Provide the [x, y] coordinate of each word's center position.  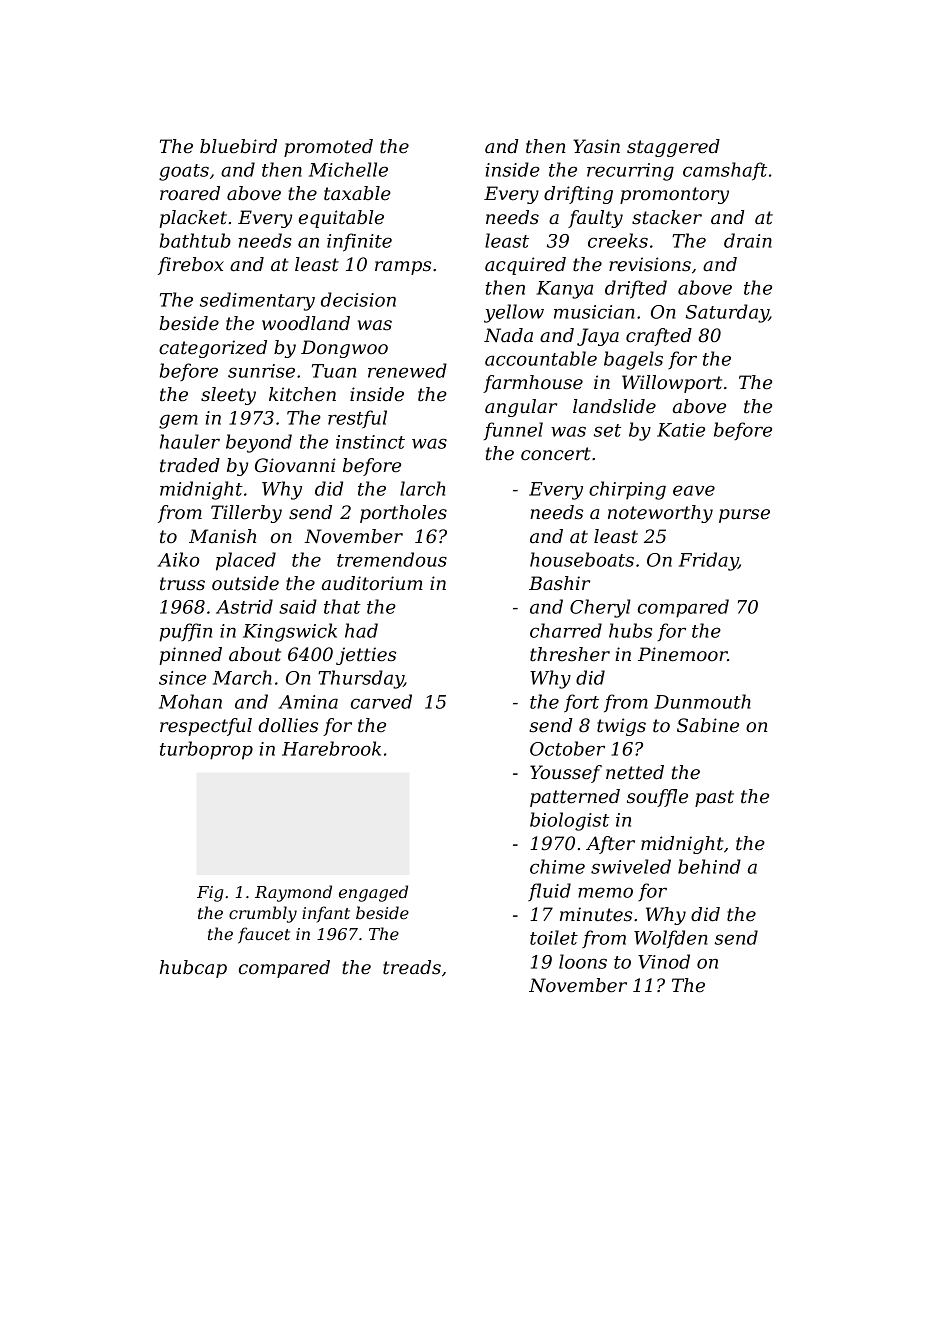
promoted [328, 148]
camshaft [725, 171]
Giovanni [295, 465]
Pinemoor [683, 654]
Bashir [559, 583]
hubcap [193, 969]
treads [412, 967]
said [298, 606]
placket [193, 219]
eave [694, 490]
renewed [407, 370]
